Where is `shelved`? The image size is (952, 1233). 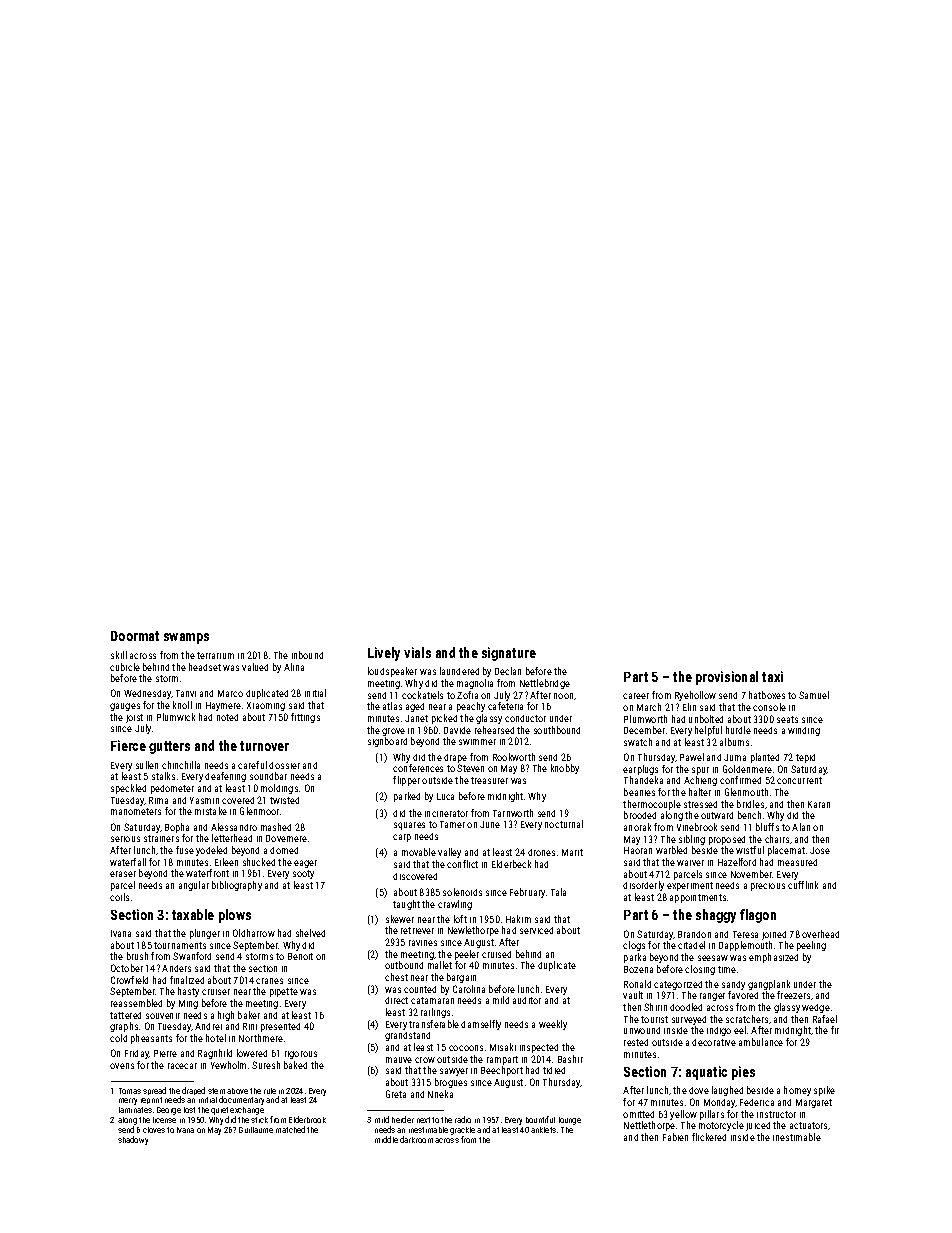 shelved is located at coordinates (310, 933).
